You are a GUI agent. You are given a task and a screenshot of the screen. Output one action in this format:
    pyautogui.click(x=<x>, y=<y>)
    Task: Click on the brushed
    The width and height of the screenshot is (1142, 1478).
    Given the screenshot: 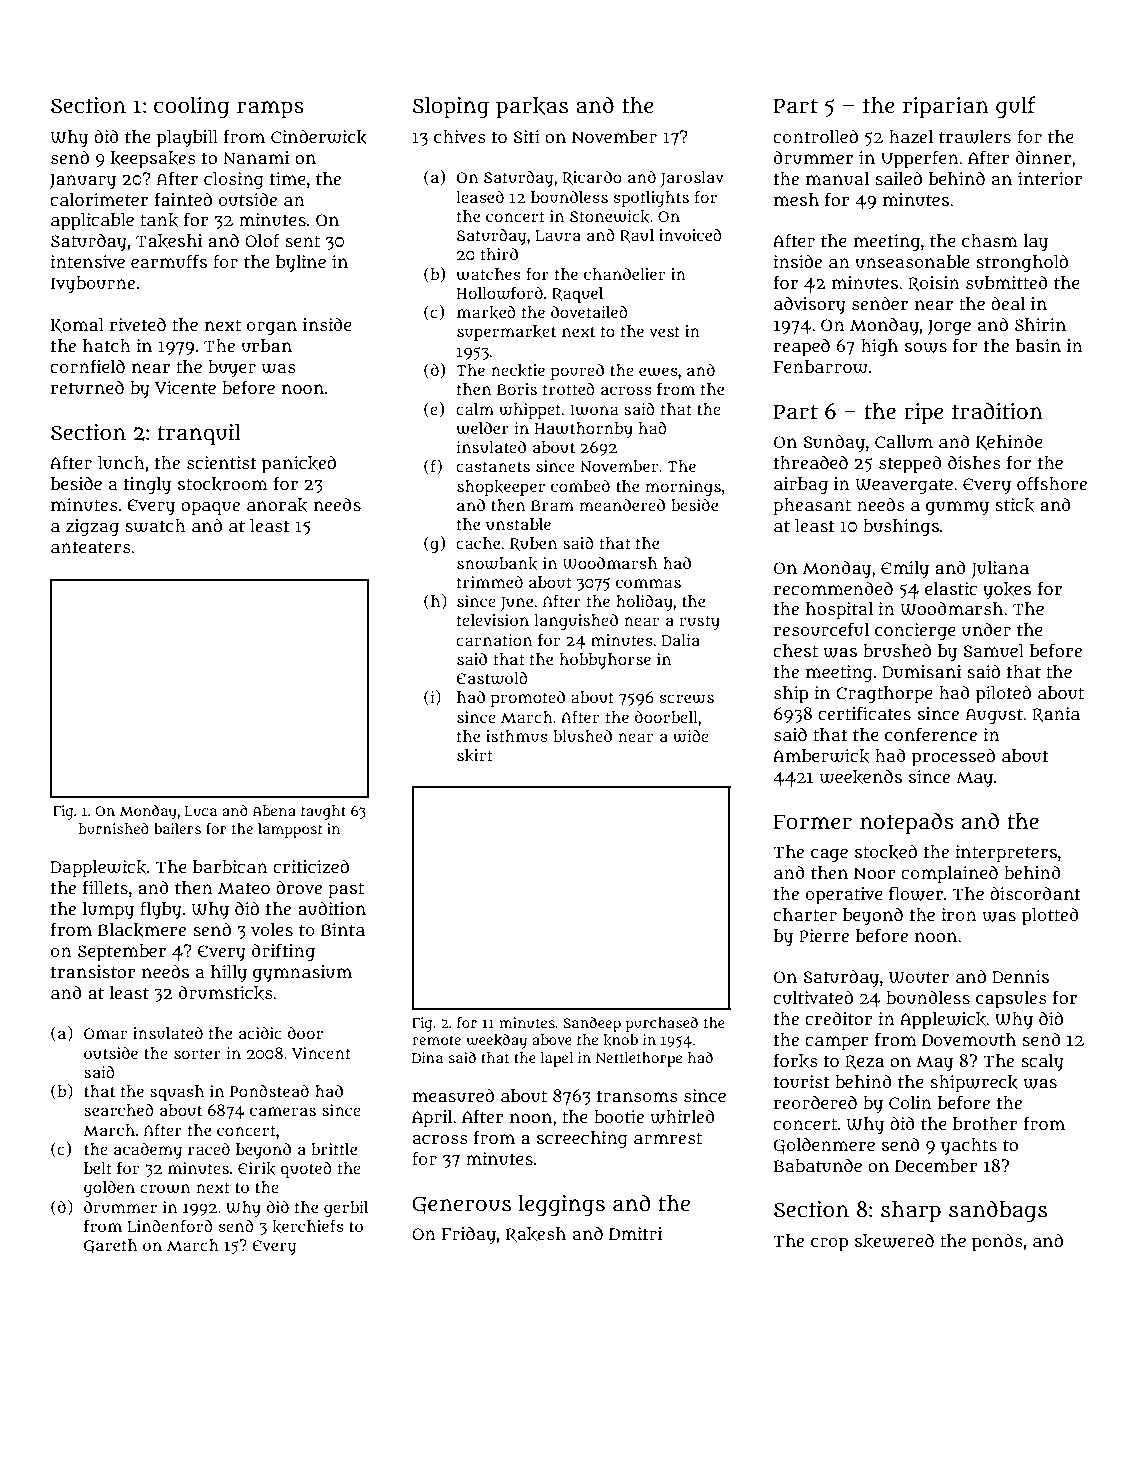 What is the action you would take?
    pyautogui.click(x=897, y=650)
